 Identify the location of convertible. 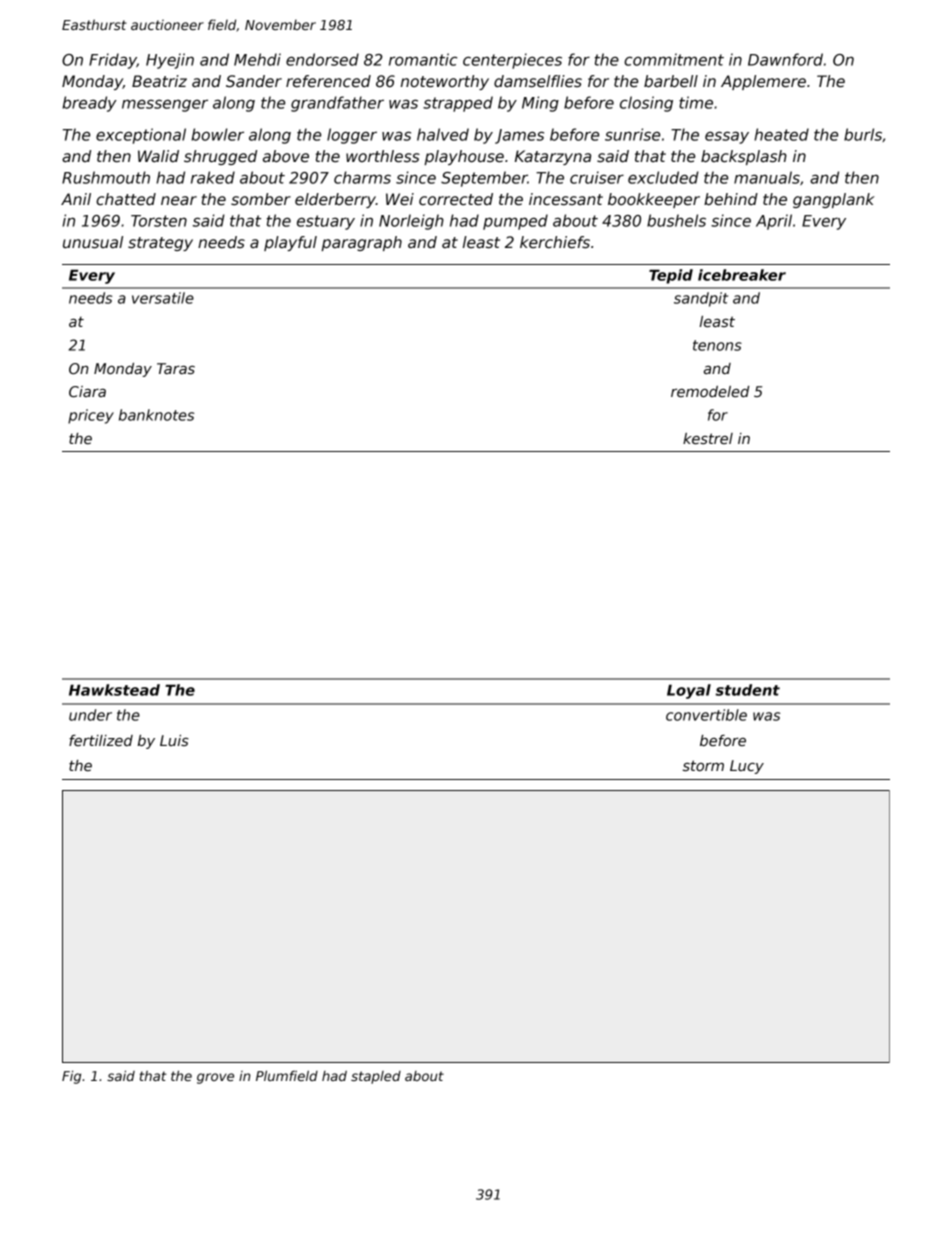
(706, 715).
